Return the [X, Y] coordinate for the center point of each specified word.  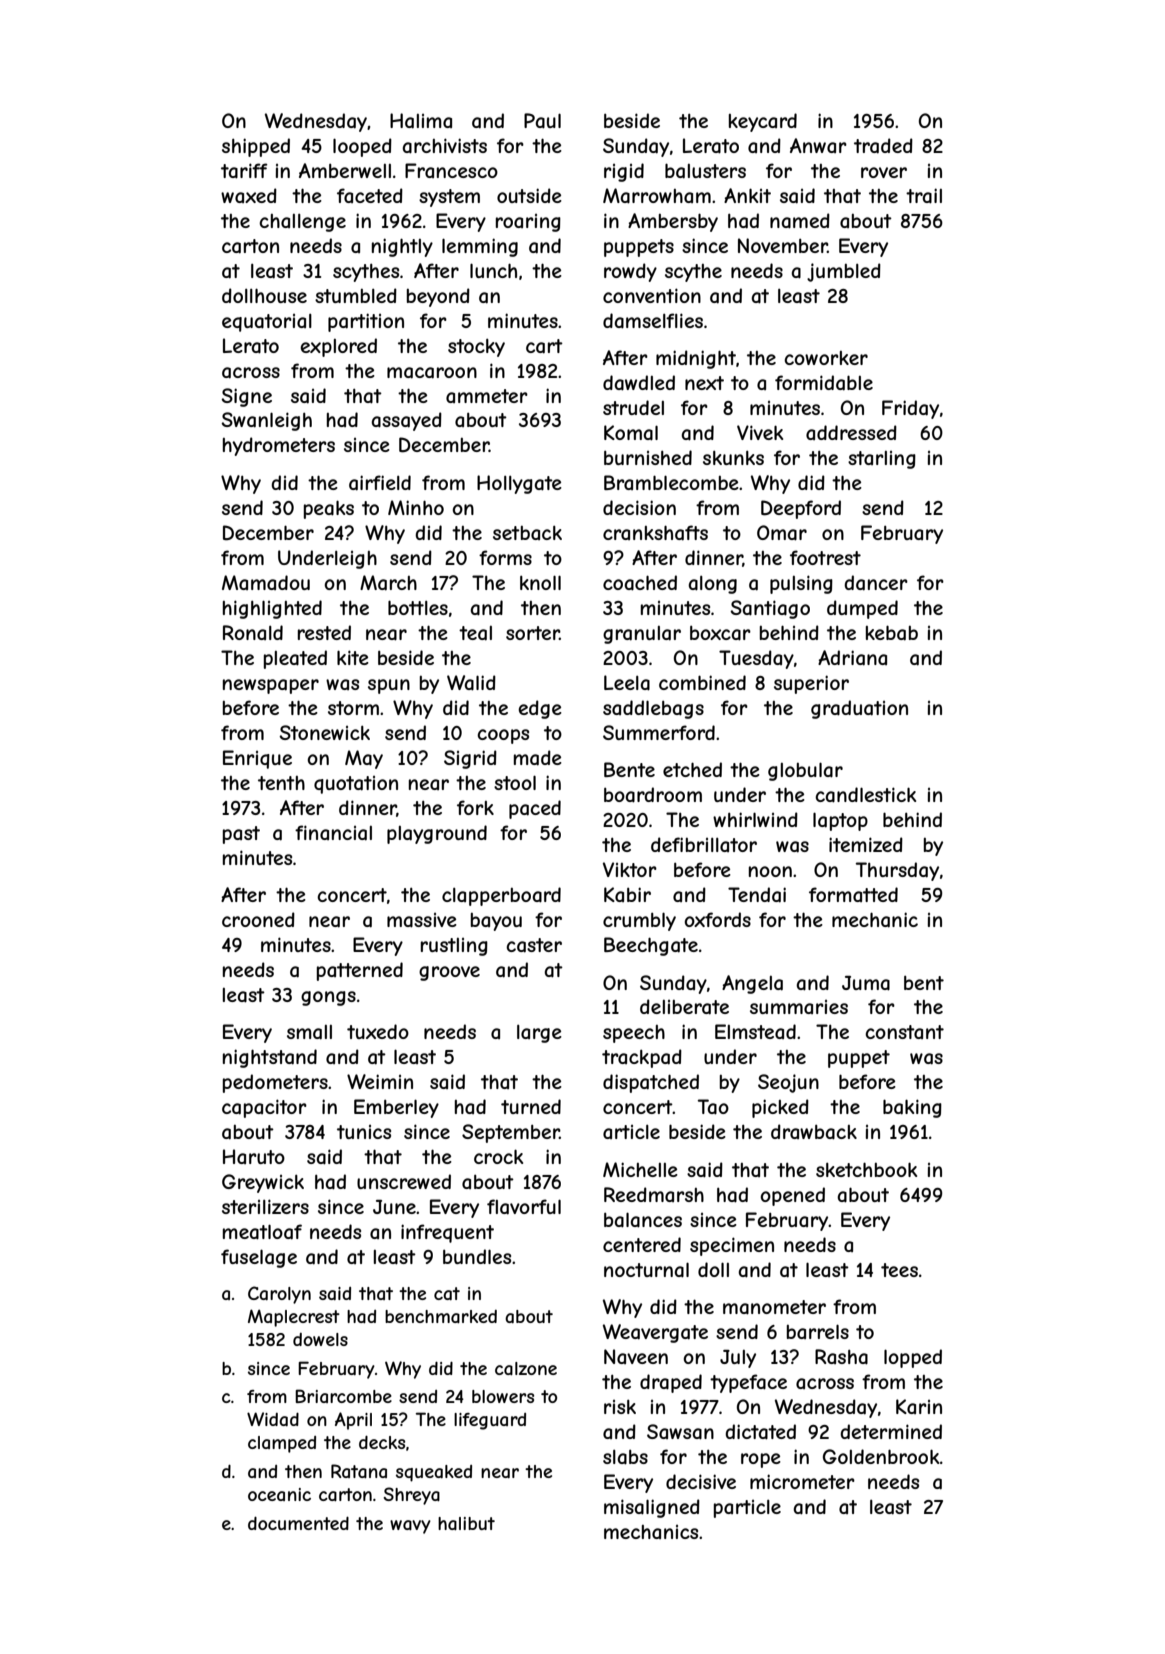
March [388, 583]
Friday [910, 409]
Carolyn [279, 1295]
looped [362, 147]
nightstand [270, 1058]
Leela [627, 683]
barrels [818, 1331]
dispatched [651, 1083]
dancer [876, 583]
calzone [526, 1368]
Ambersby [673, 222]
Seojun [788, 1083]
